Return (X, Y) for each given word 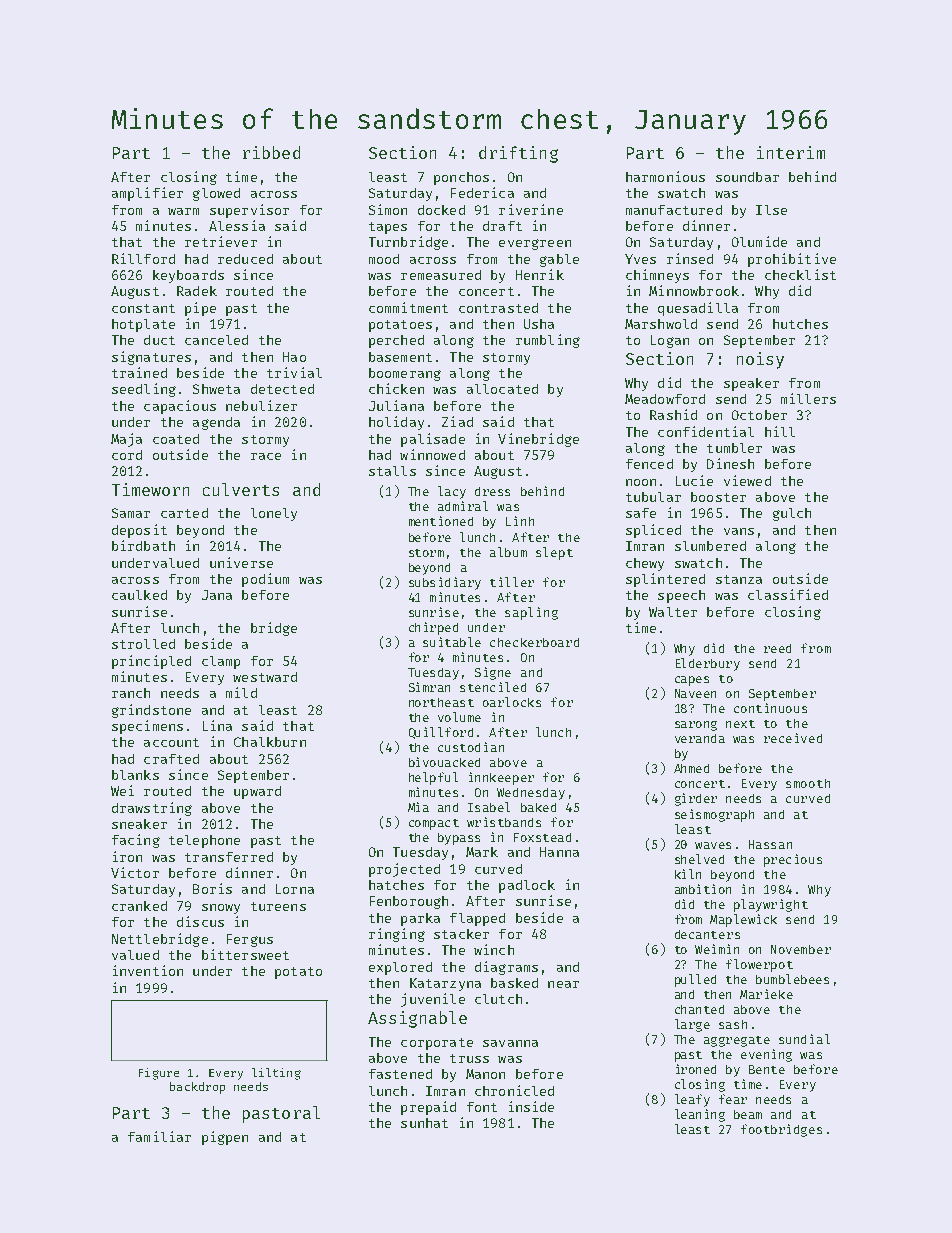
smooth (808, 783)
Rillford (143, 258)
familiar (159, 1136)
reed (777, 648)
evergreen (535, 244)
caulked (139, 595)
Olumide (759, 241)
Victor (135, 872)
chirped (433, 628)
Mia (418, 807)
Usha (539, 324)
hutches (800, 324)
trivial (294, 372)
